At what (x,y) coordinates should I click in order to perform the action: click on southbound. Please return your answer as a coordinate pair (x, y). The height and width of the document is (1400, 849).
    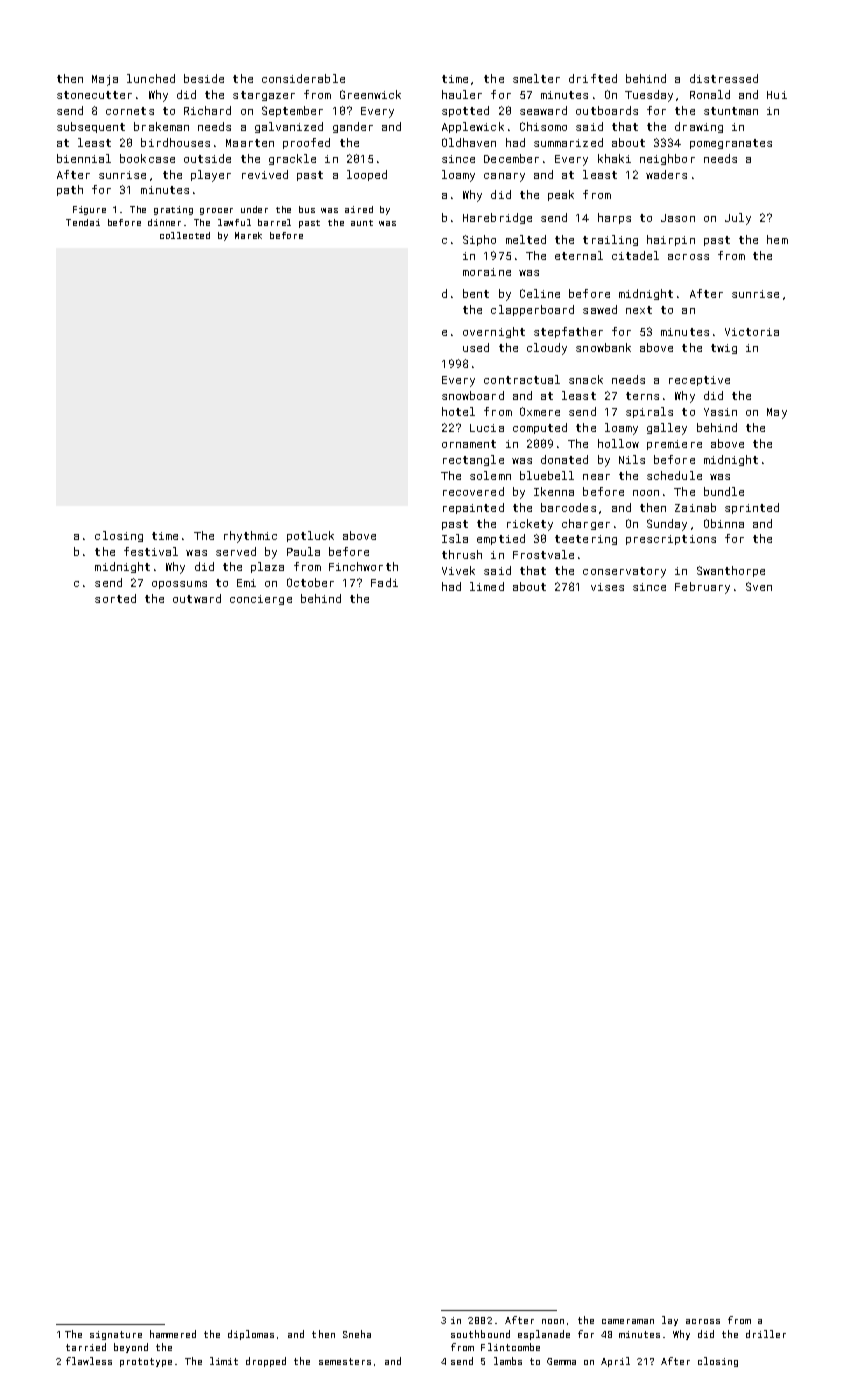
    Looking at the image, I should click on (480, 1334).
